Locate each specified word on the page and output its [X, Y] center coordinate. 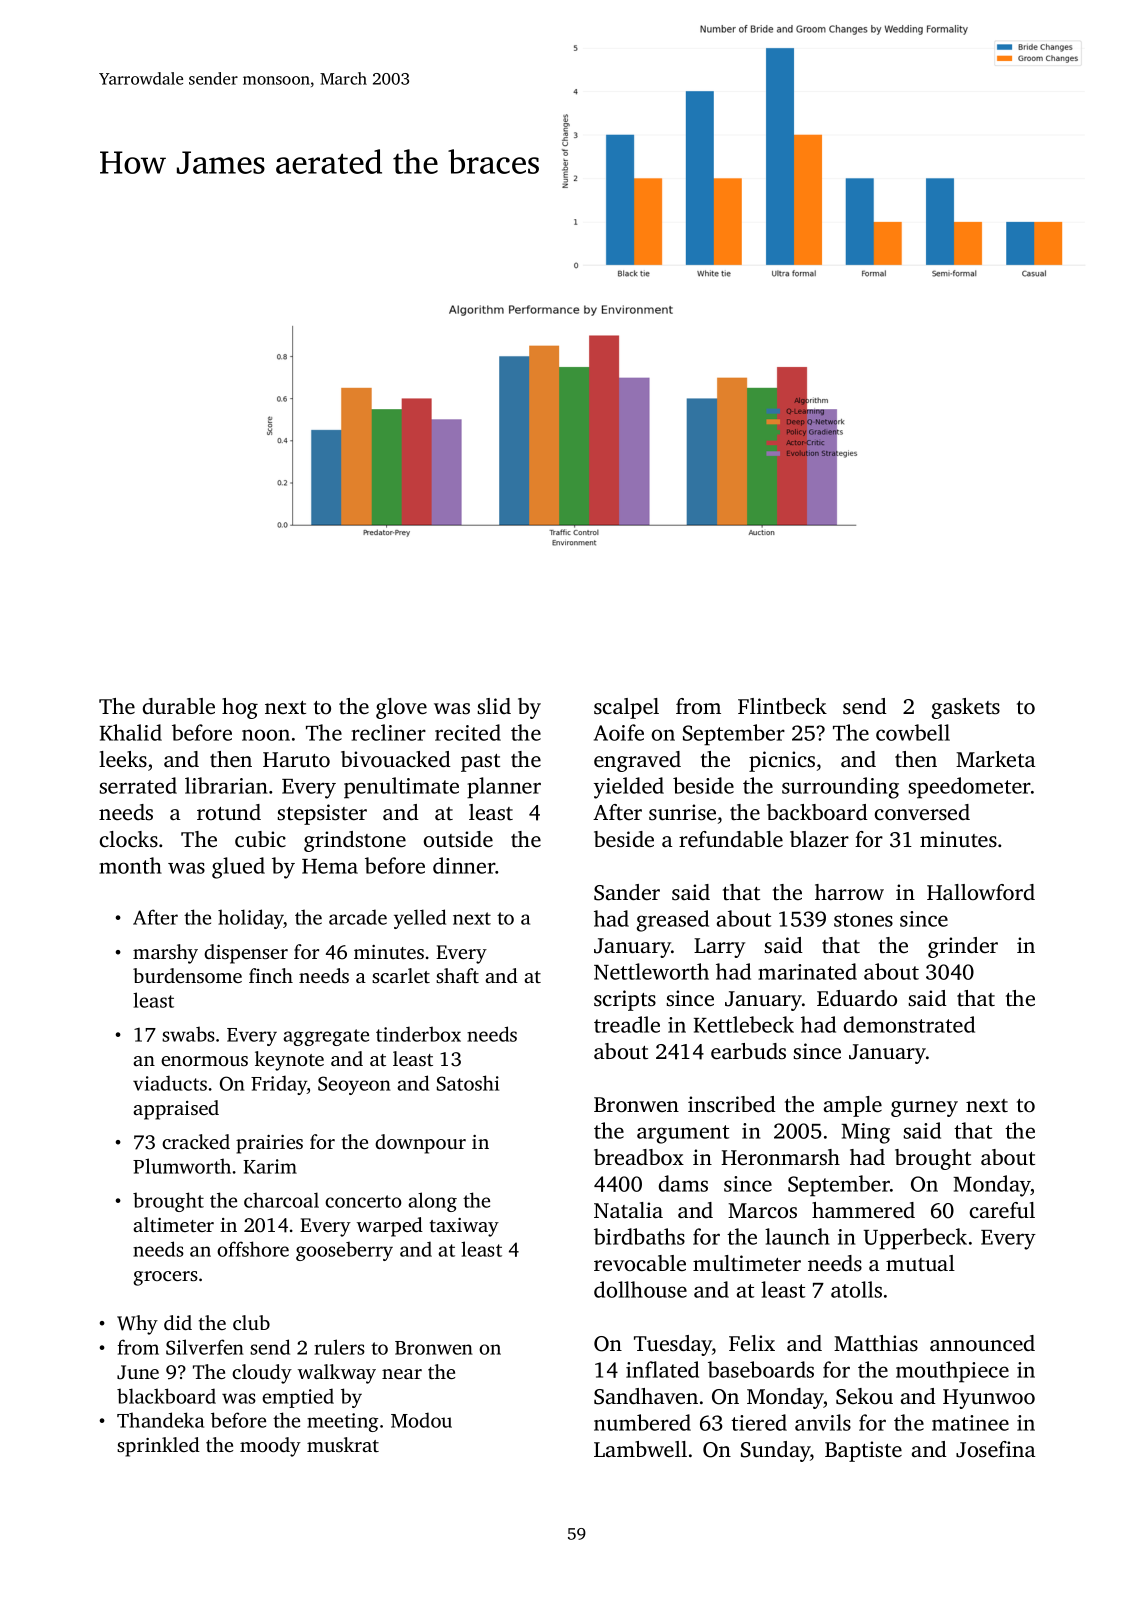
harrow [849, 892]
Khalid [131, 732]
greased [673, 921]
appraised [176, 1110]
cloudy [262, 1374]
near [402, 1374]
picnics [782, 761]
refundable [731, 839]
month [130, 865]
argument [683, 1134]
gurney [924, 1109]
